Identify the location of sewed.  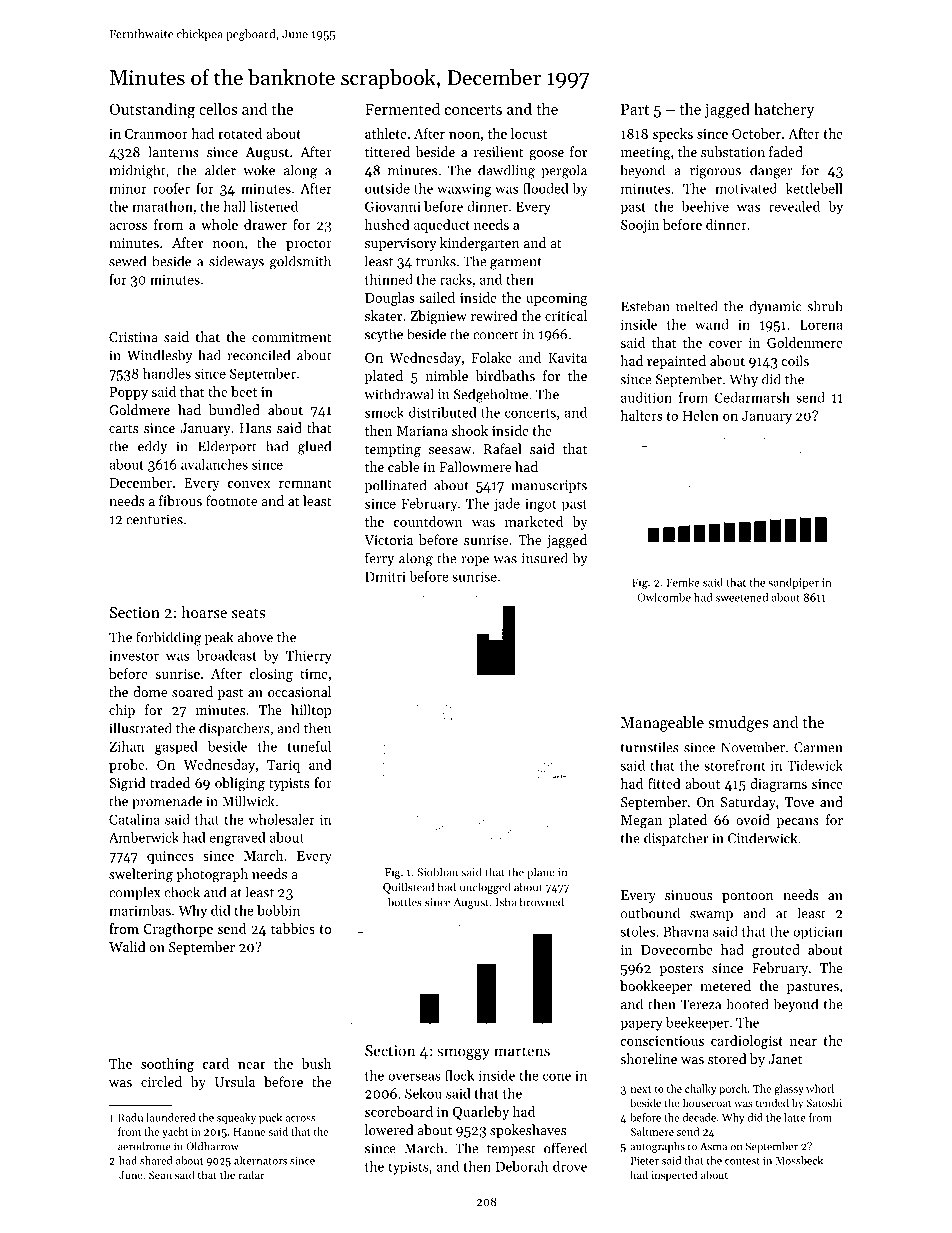
(127, 261).
